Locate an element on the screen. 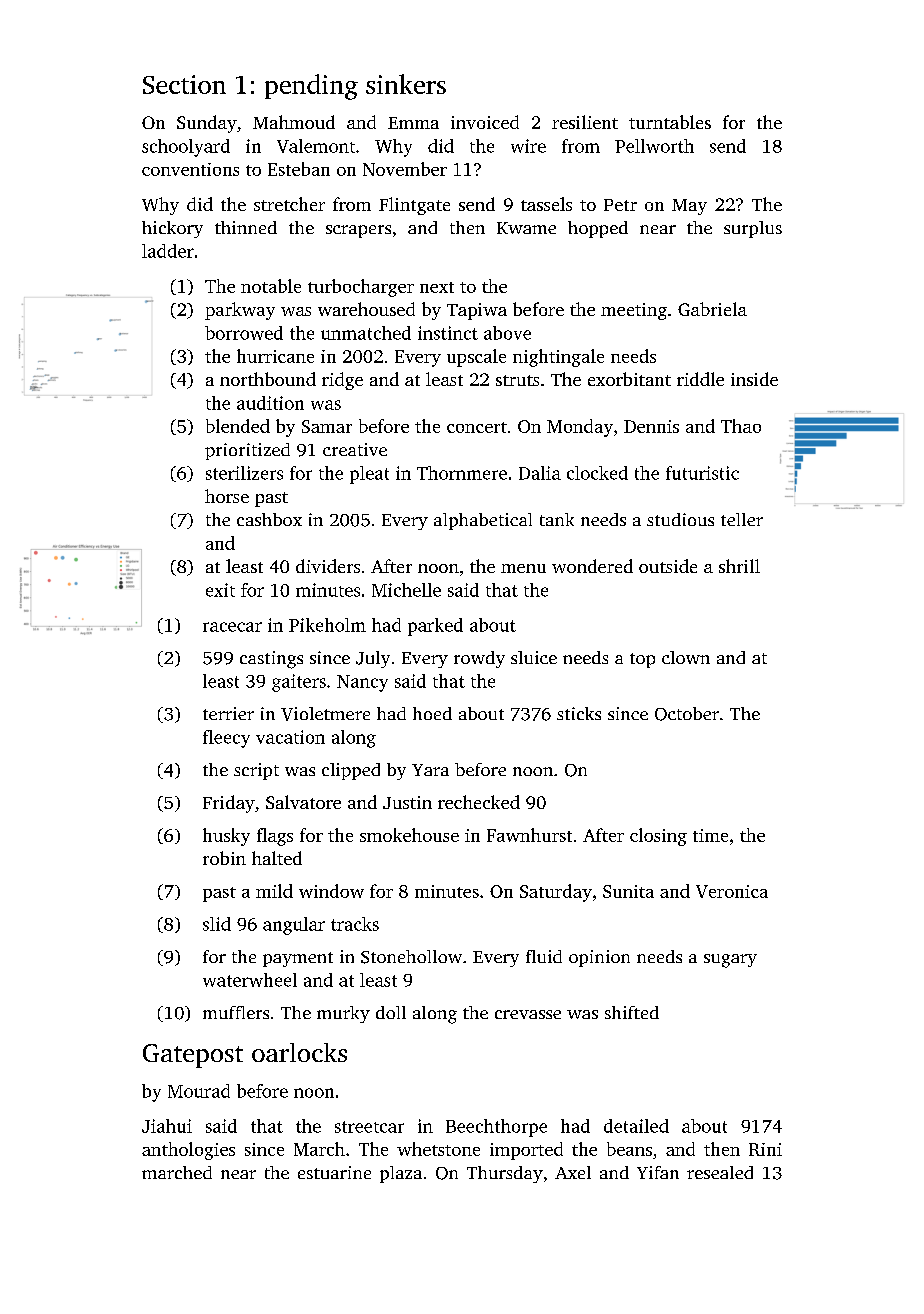 The height and width of the screenshot is (1314, 924). plaza is located at coordinates (401, 1174).
